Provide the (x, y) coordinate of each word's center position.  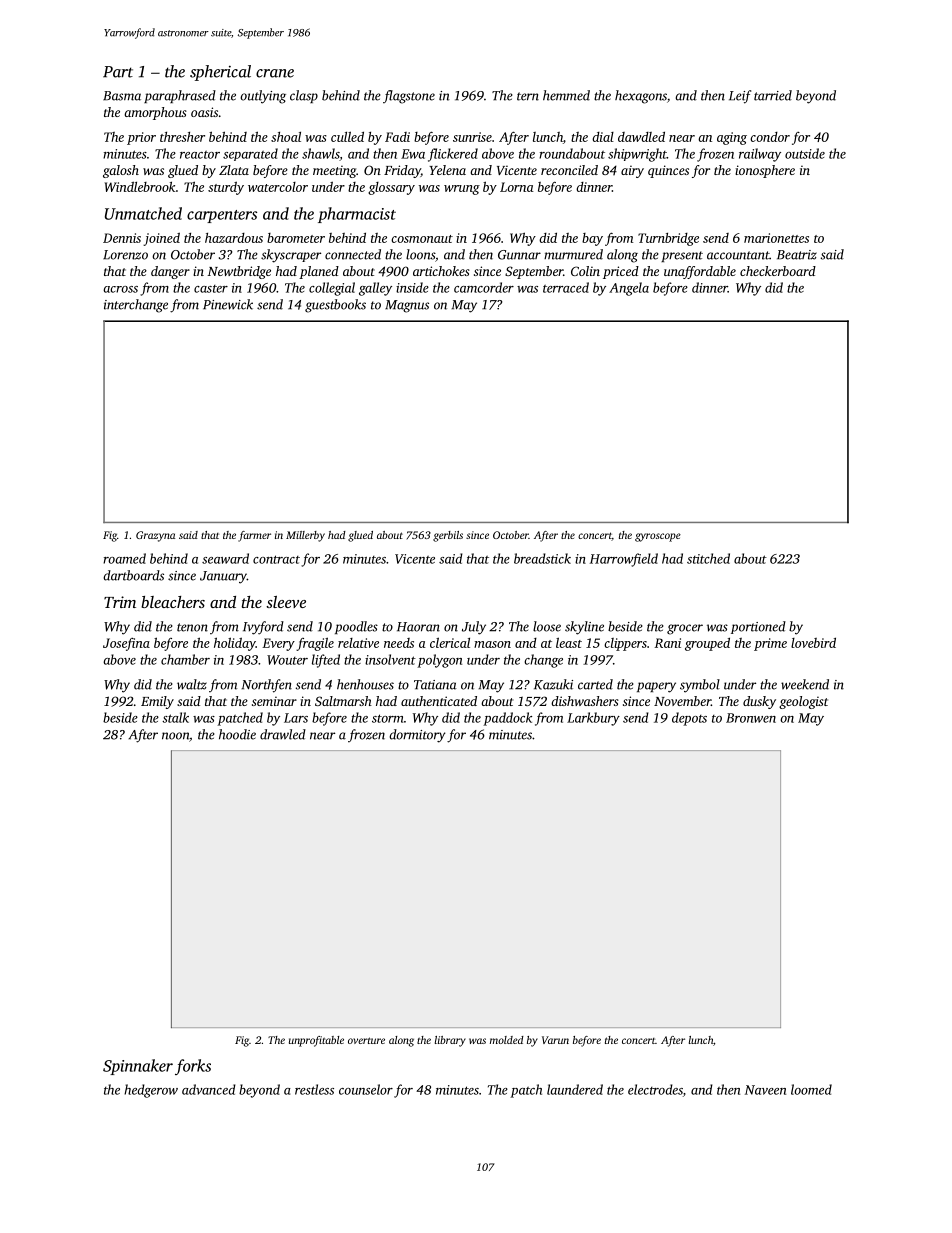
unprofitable (316, 1041)
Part (118, 72)
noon (175, 736)
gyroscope (658, 537)
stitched (708, 558)
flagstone (409, 97)
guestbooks (335, 306)
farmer (254, 536)
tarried (773, 95)
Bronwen (751, 718)
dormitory (417, 736)
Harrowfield (624, 560)
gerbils (448, 536)
